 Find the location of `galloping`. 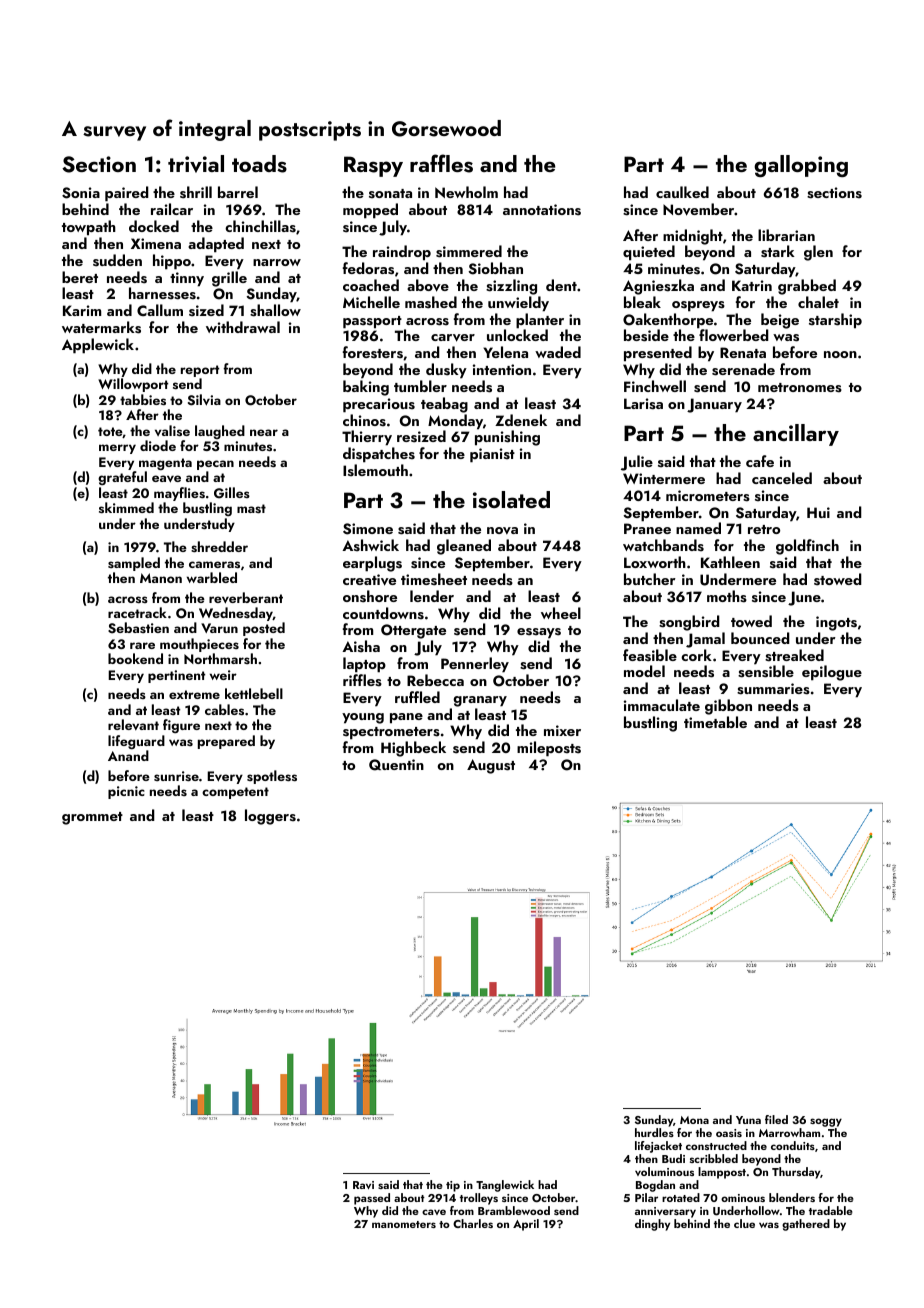

galloping is located at coordinates (801, 166).
